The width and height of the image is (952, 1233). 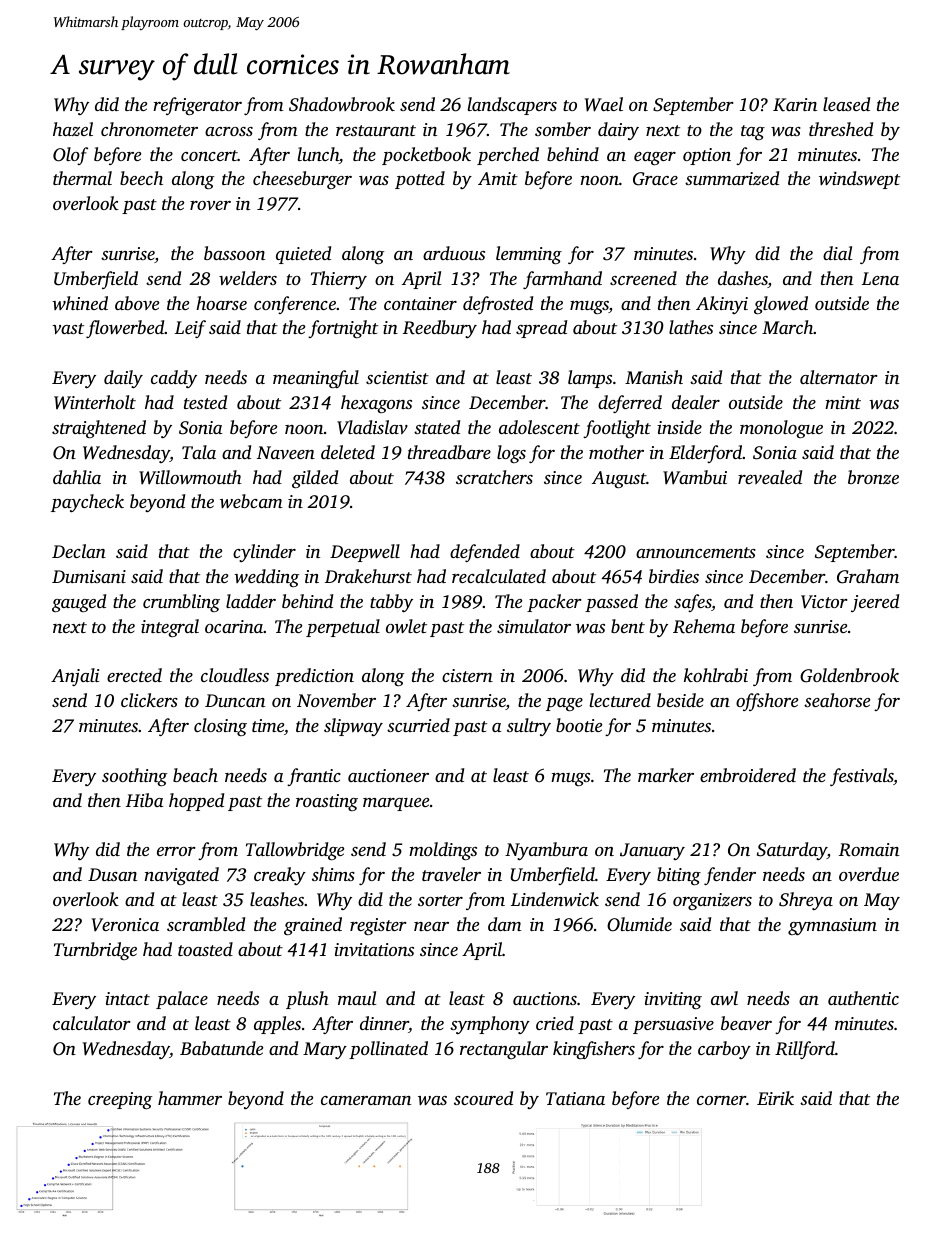 What do you see at coordinates (679, 876) in the image?
I see `biting` at bounding box center [679, 876].
